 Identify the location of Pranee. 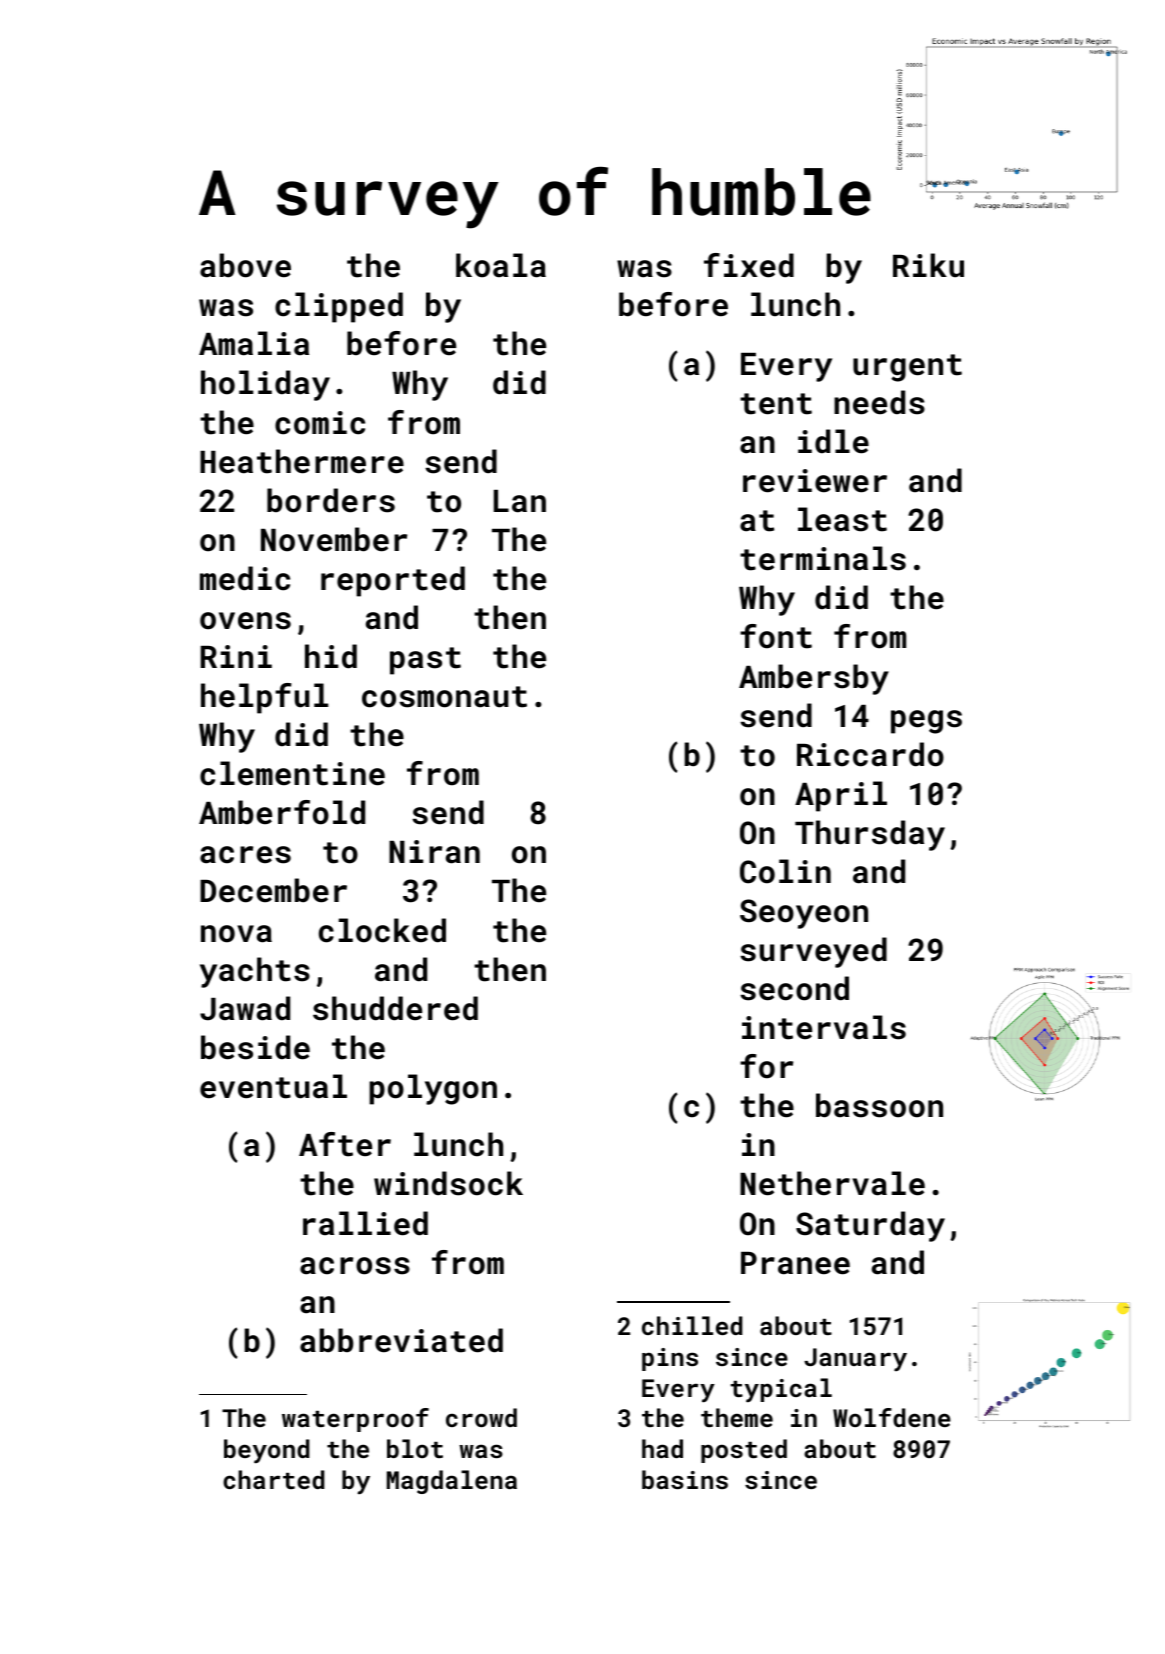
(795, 1263).
